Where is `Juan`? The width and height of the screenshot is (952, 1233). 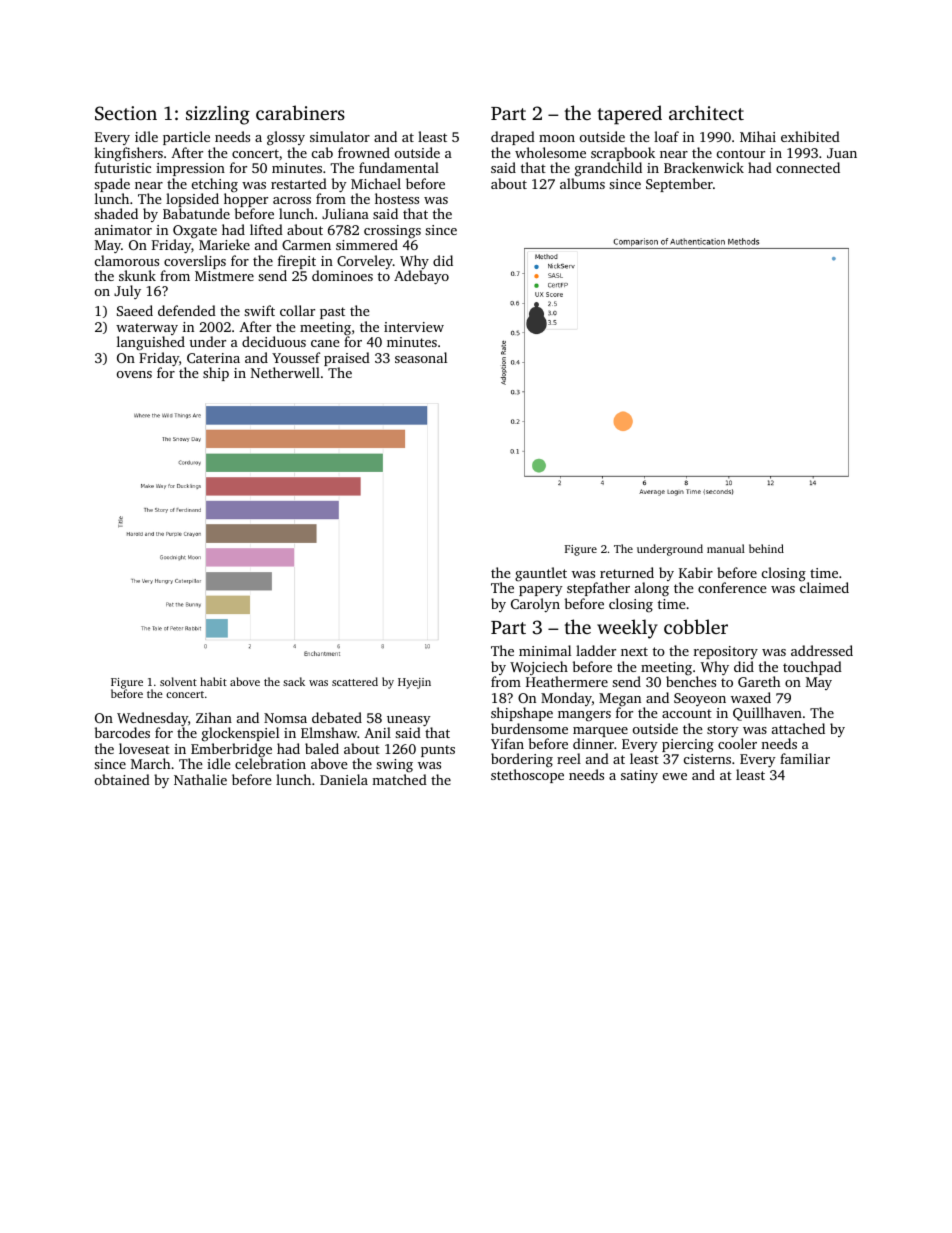 Juan is located at coordinates (842, 153).
